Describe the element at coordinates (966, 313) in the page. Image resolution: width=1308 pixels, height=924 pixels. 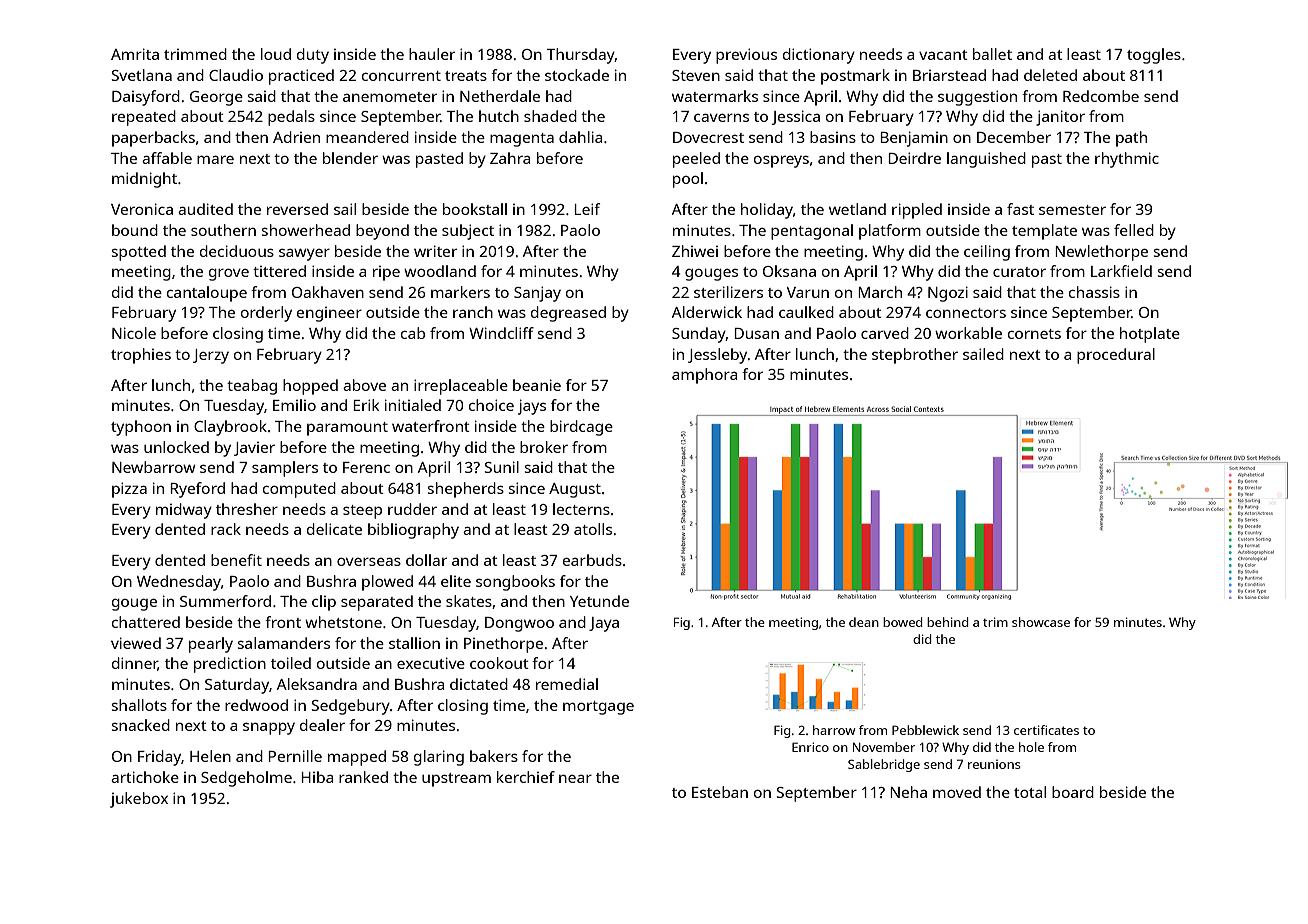
I see `connectors` at that location.
